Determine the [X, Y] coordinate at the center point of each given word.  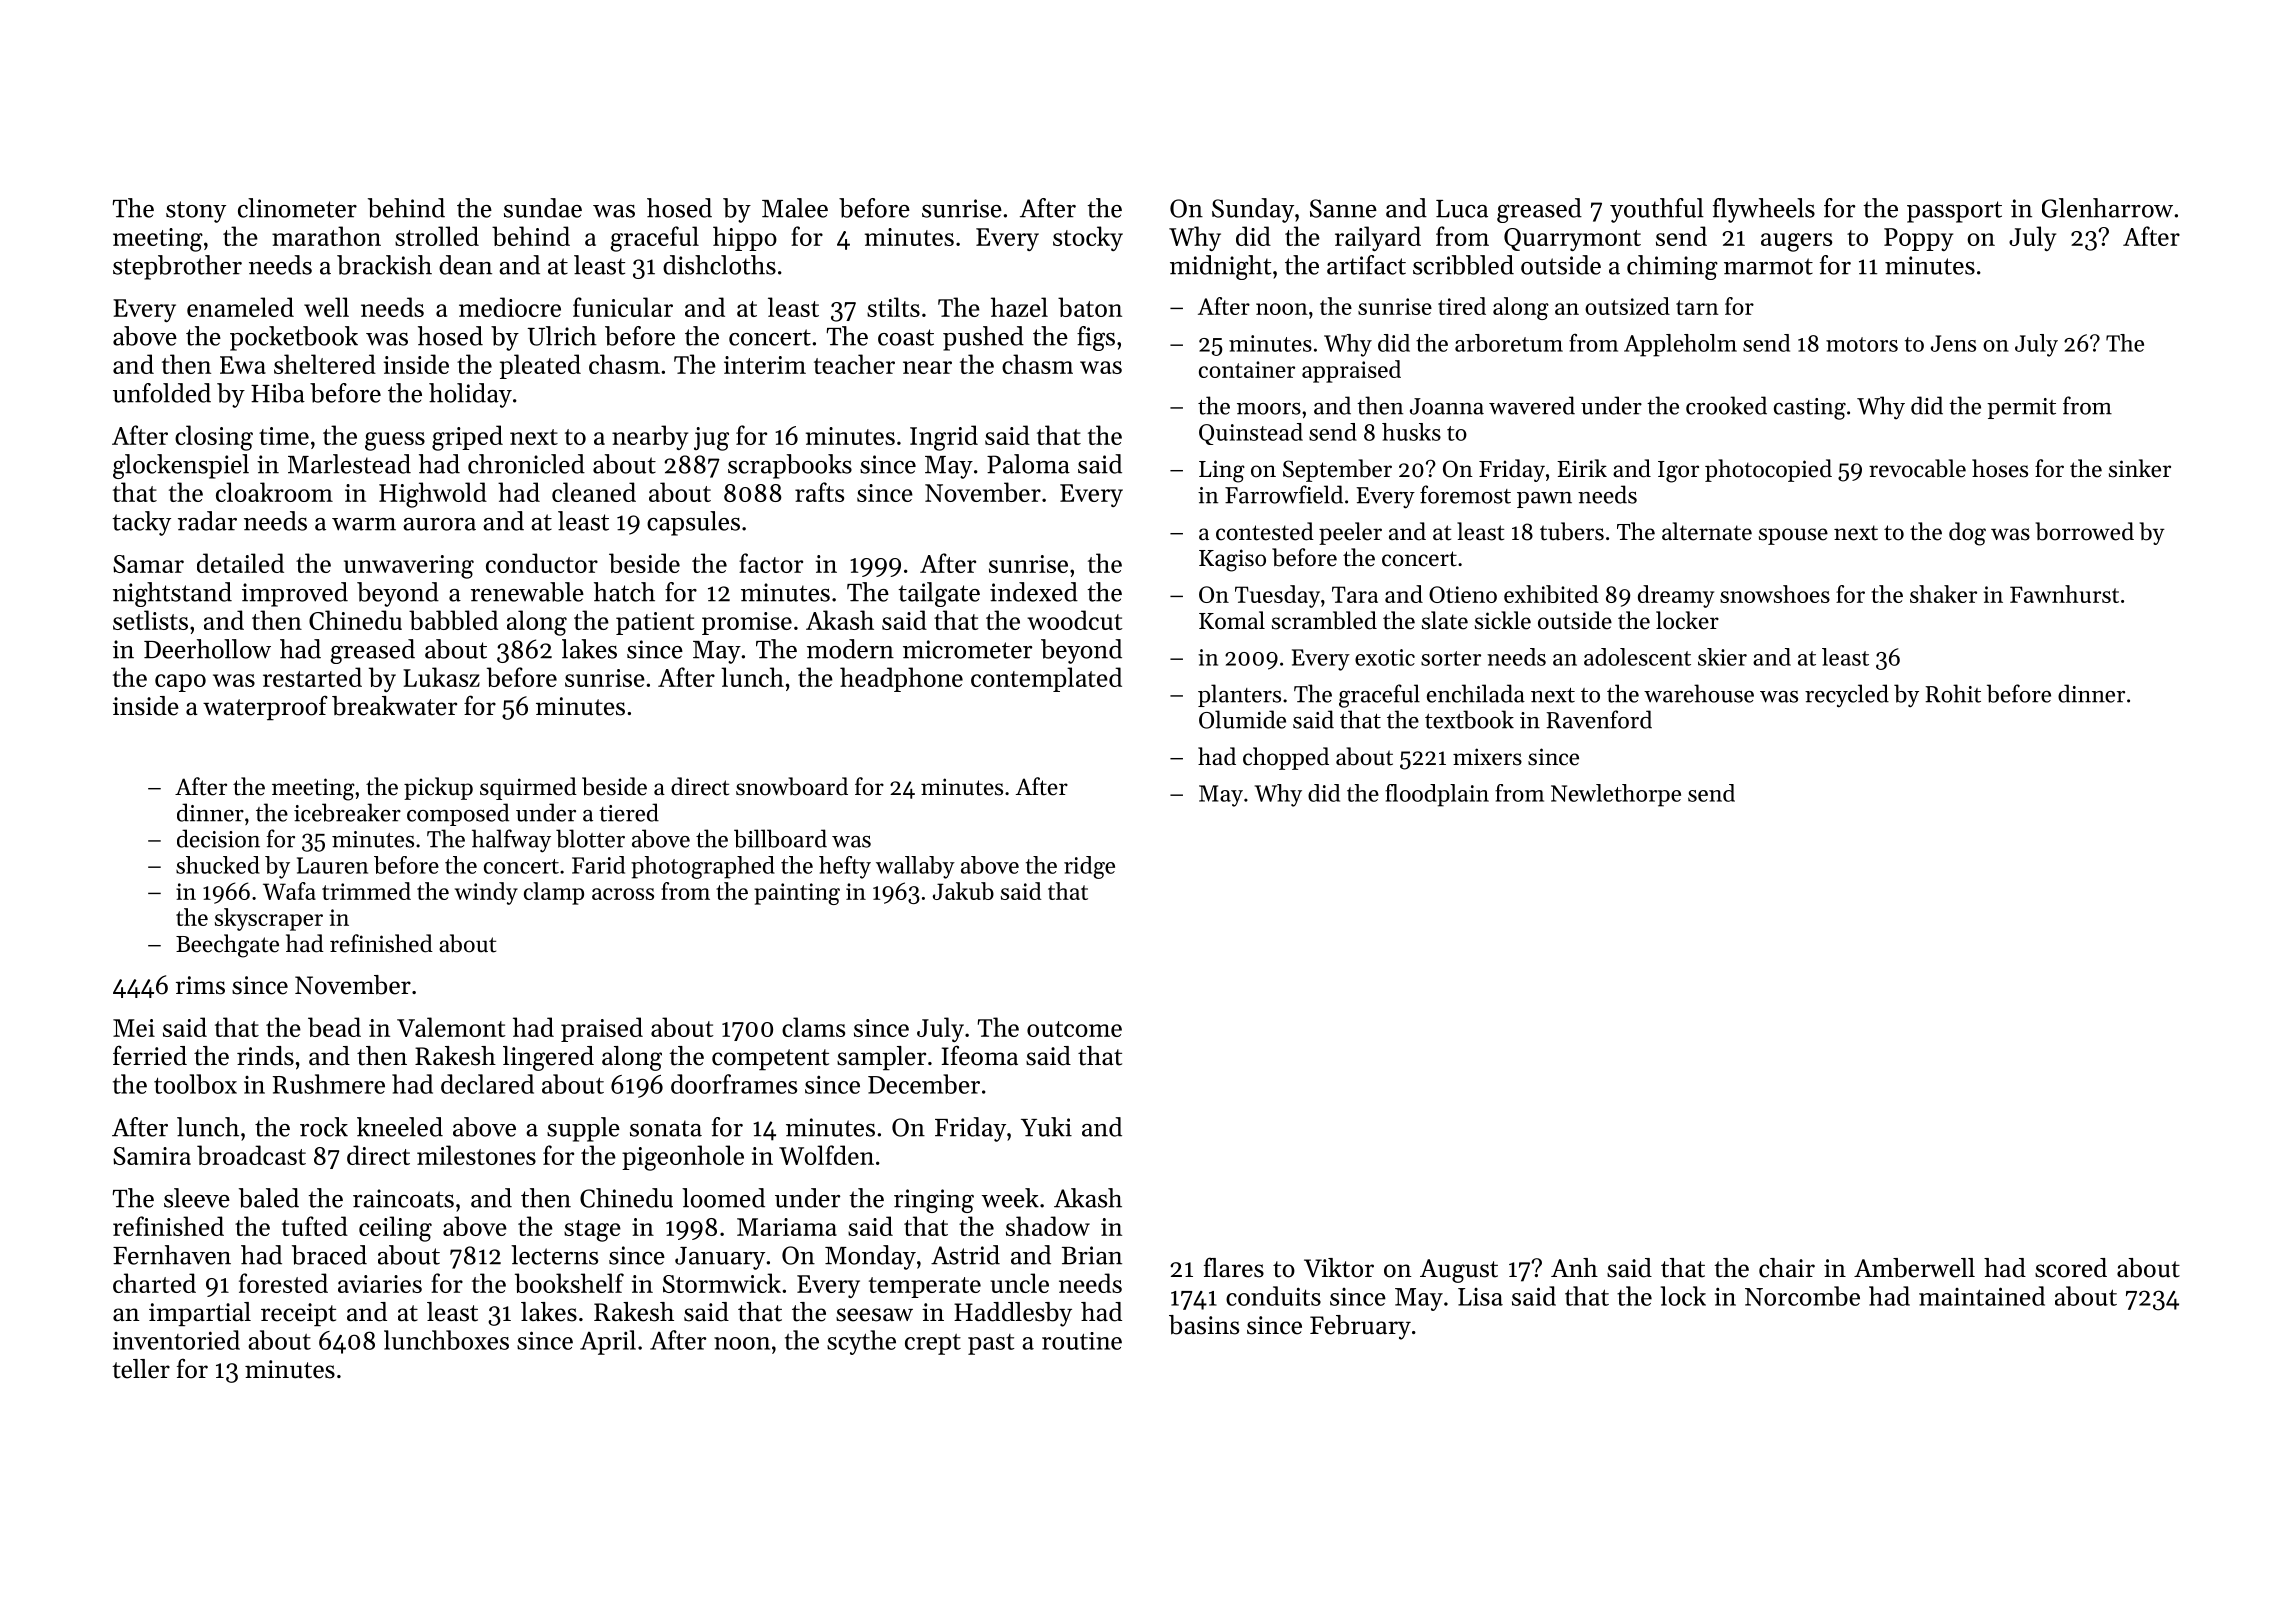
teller [141, 1369]
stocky [1088, 238]
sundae [543, 208]
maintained [1982, 1296]
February [1360, 1327]
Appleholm [1680, 345]
